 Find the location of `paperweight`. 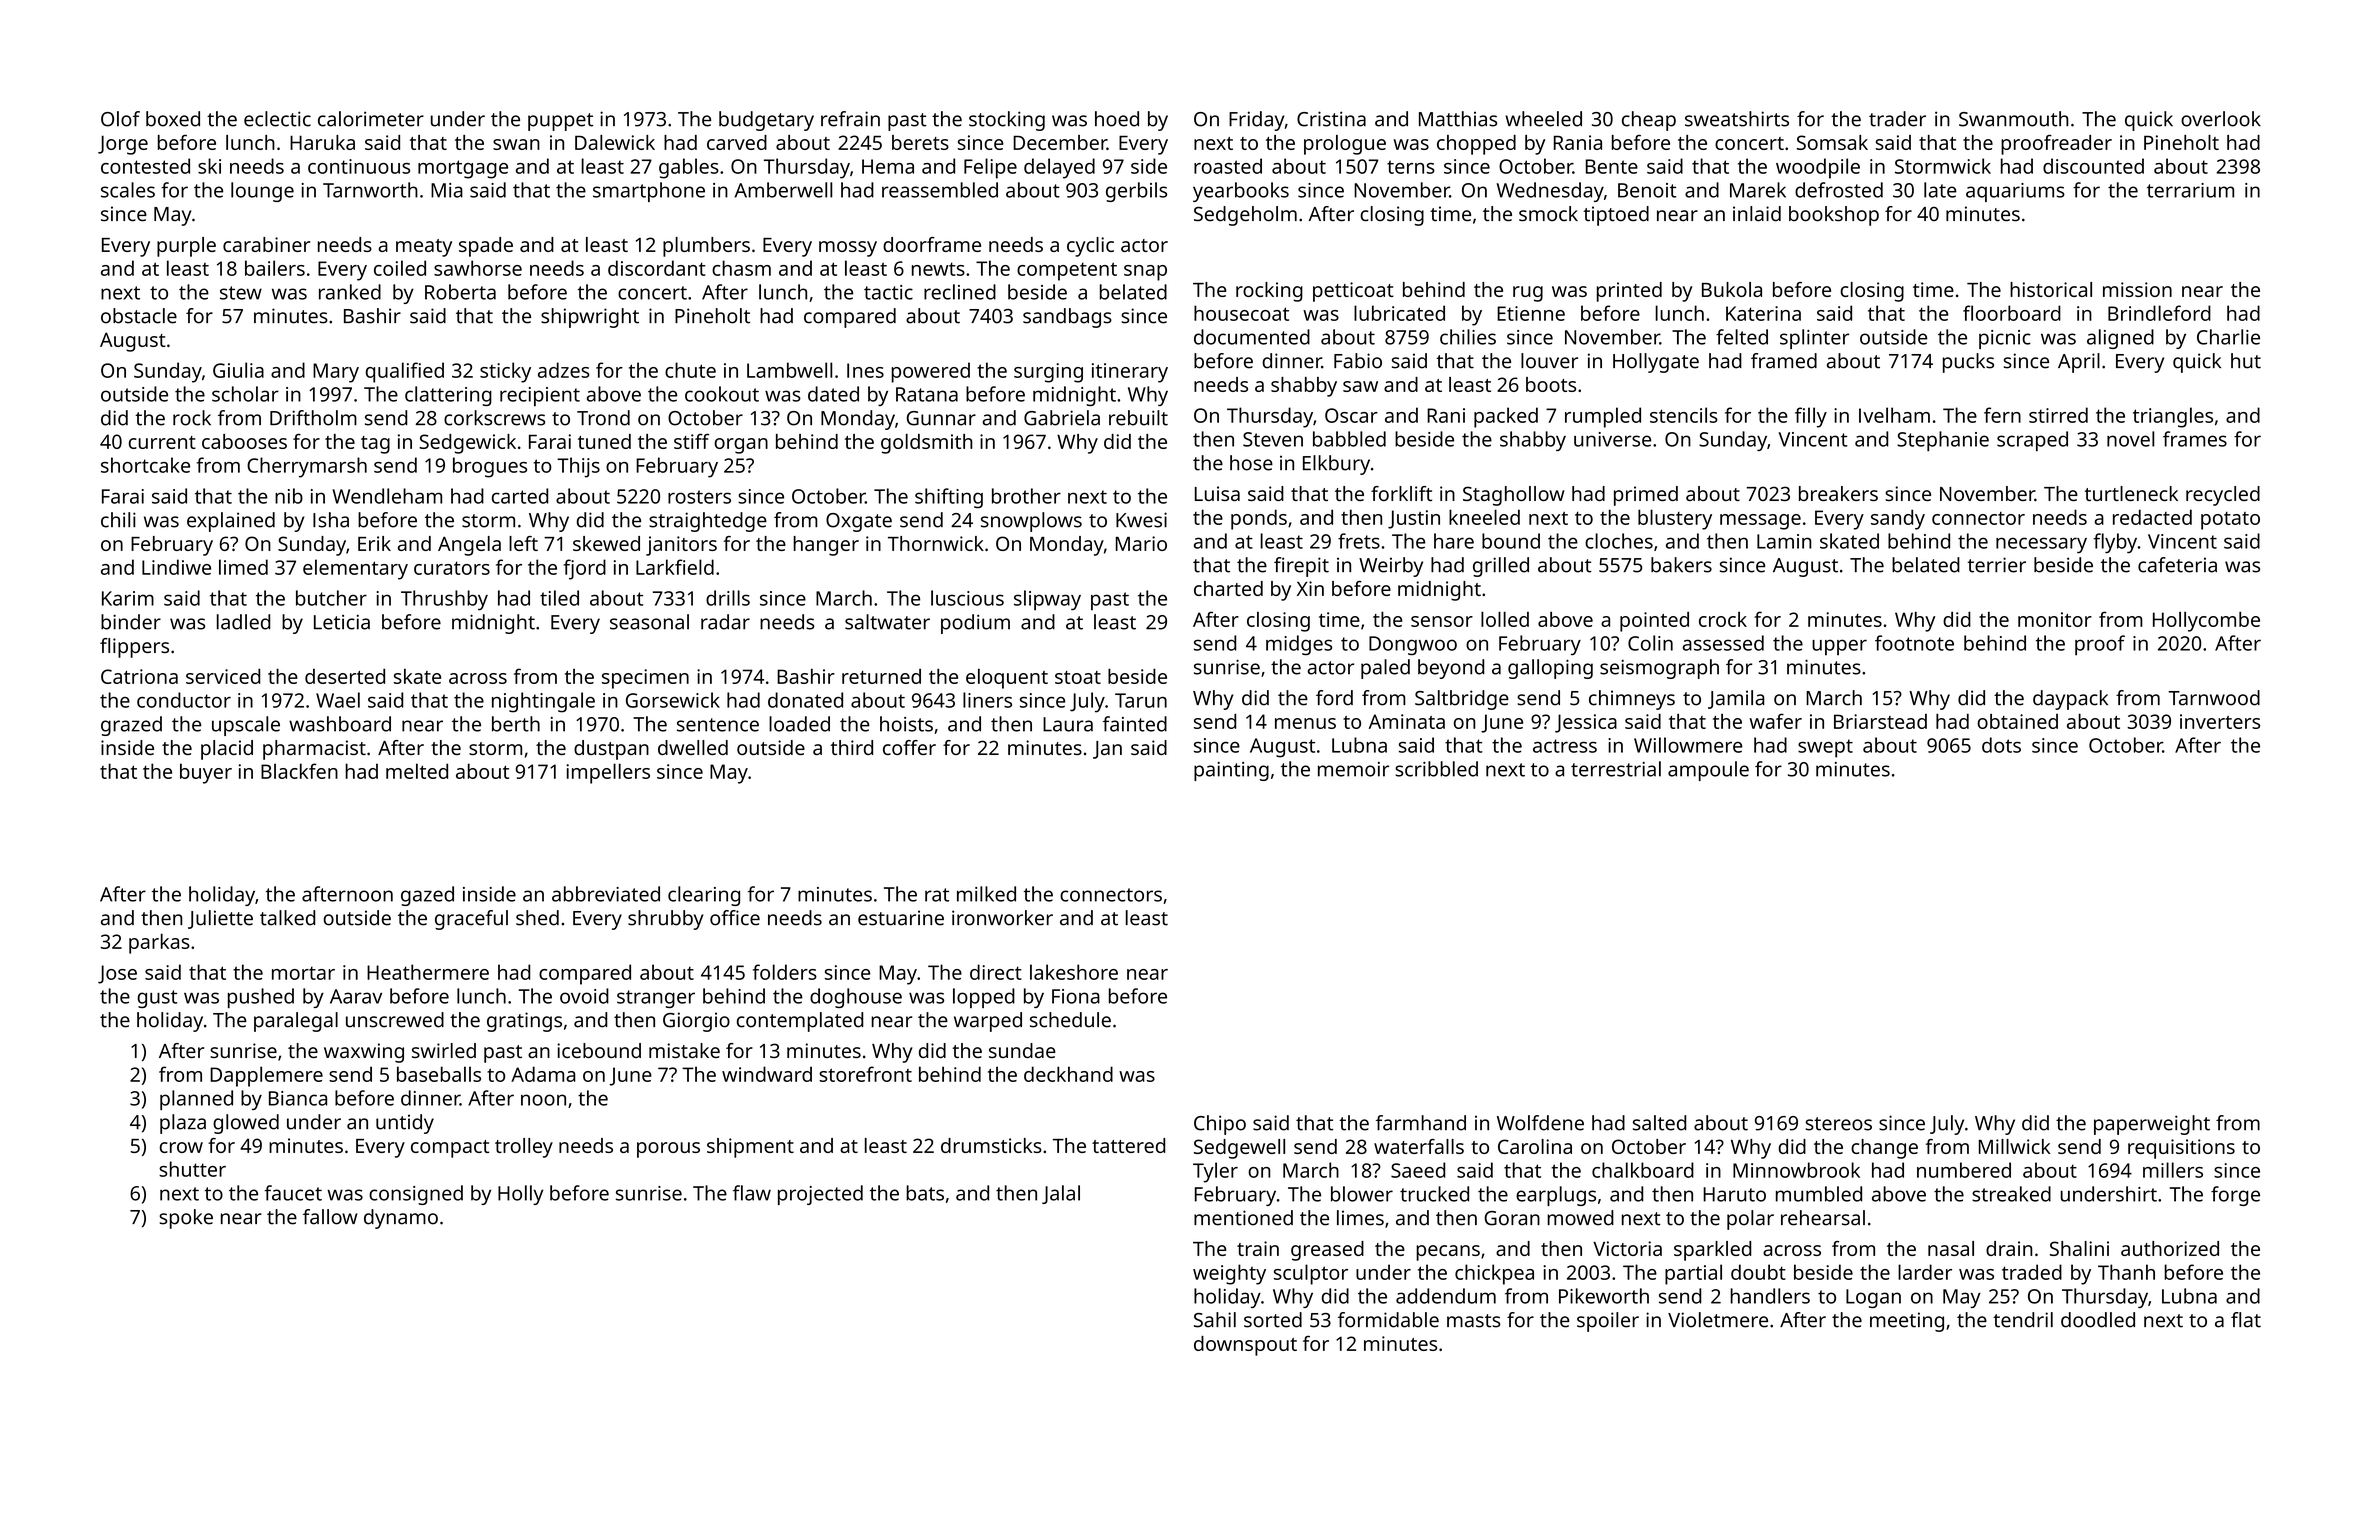

paperweight is located at coordinates (2152, 1125).
